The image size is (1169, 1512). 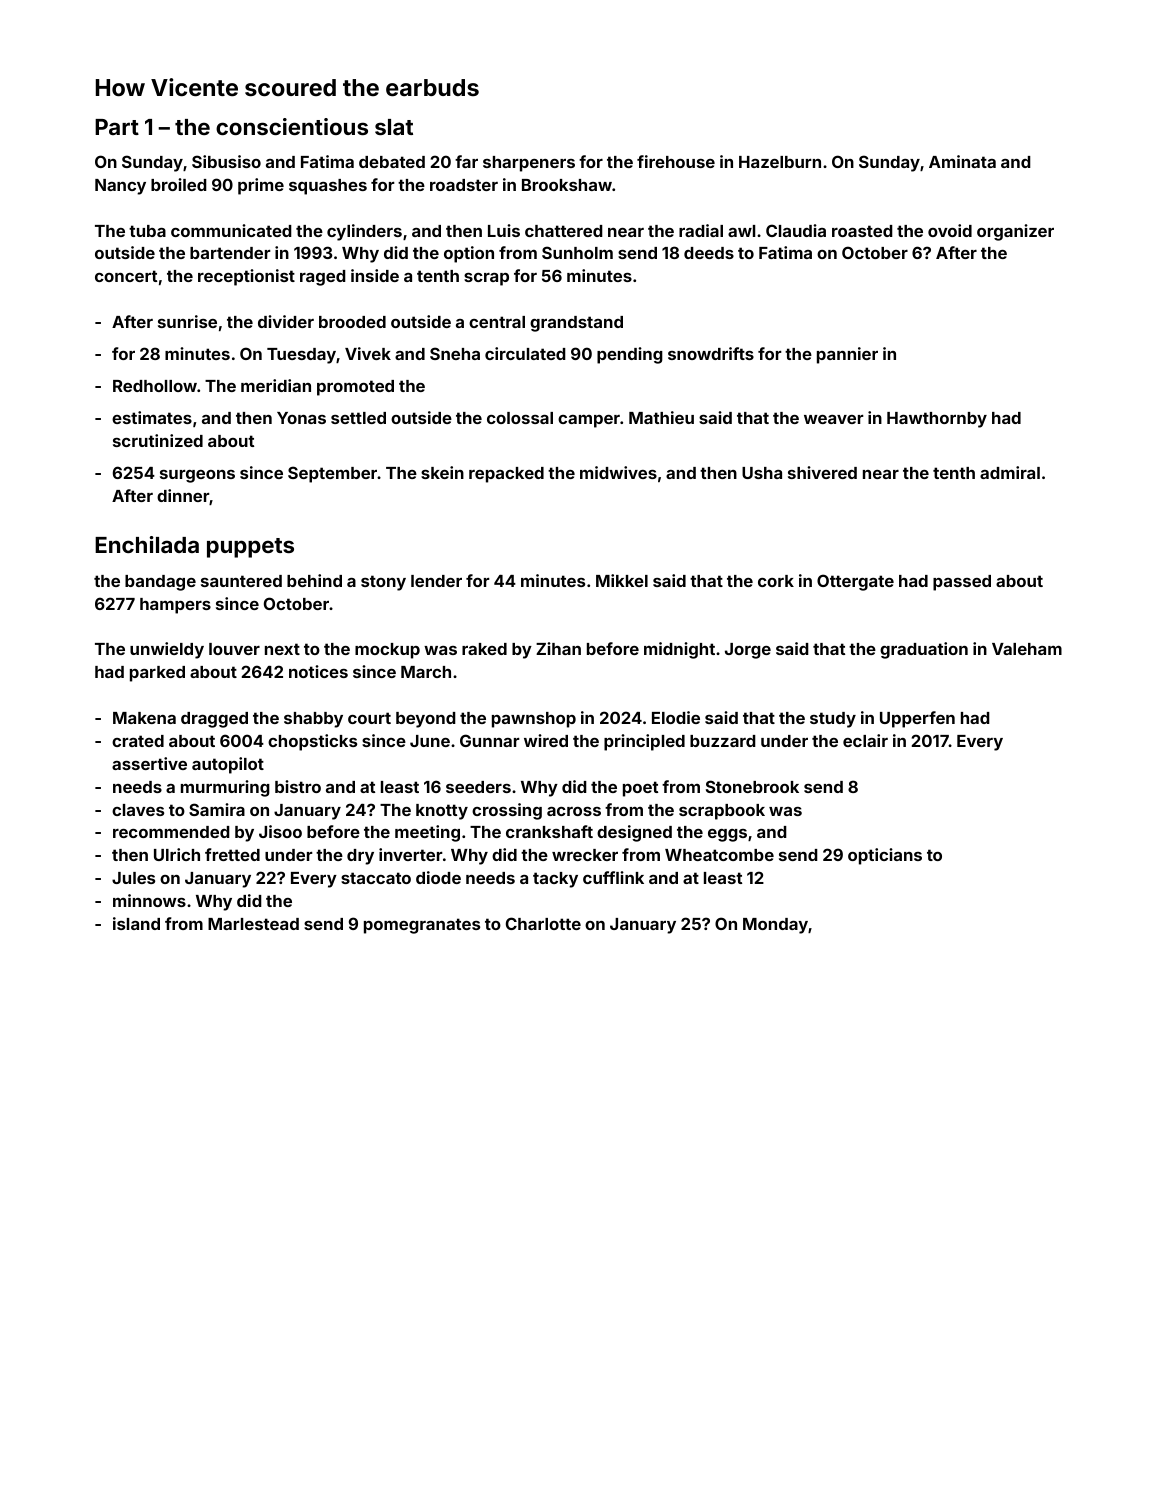 What do you see at coordinates (833, 720) in the document?
I see `study` at bounding box center [833, 720].
